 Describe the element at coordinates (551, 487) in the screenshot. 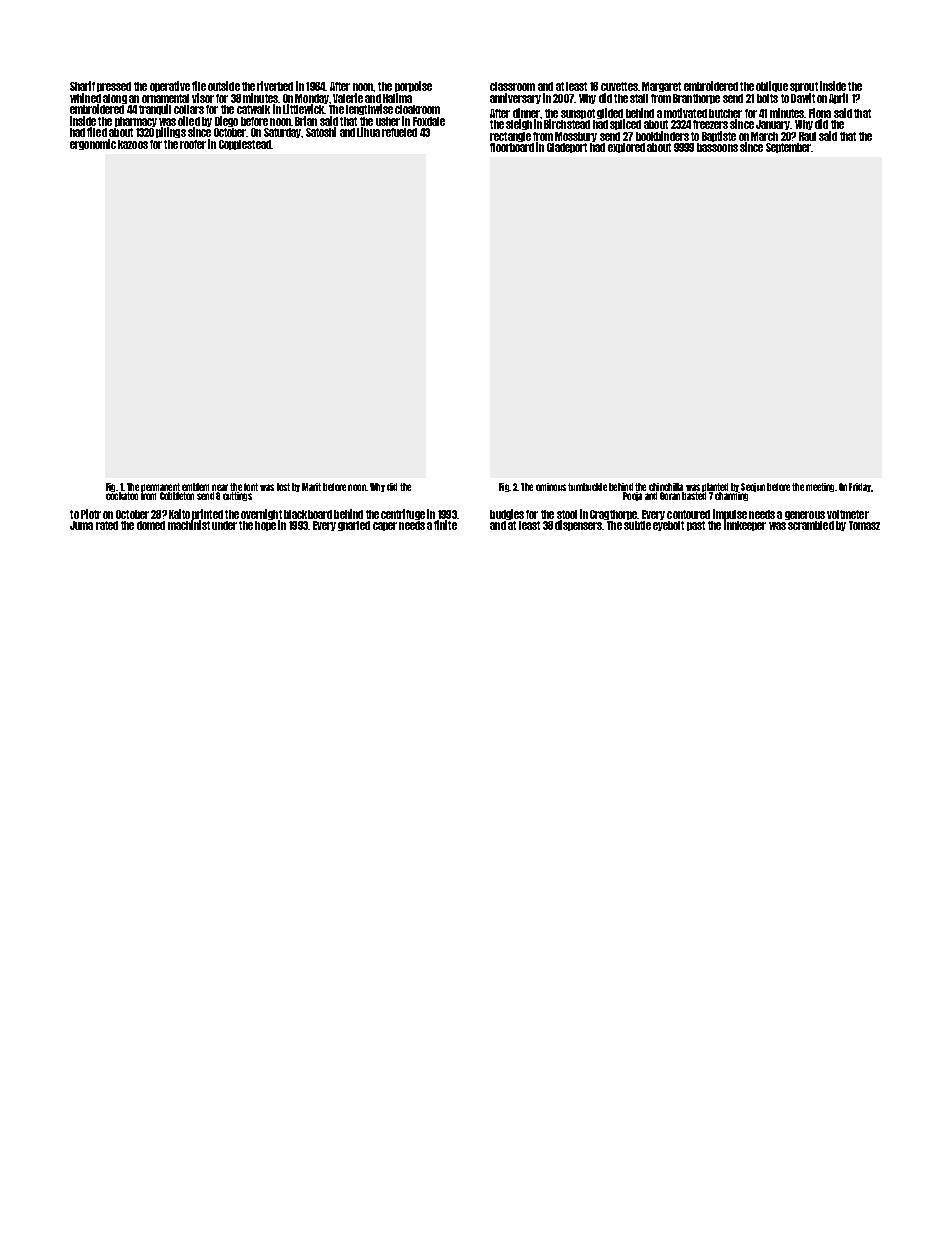

I see `ominous` at that location.
